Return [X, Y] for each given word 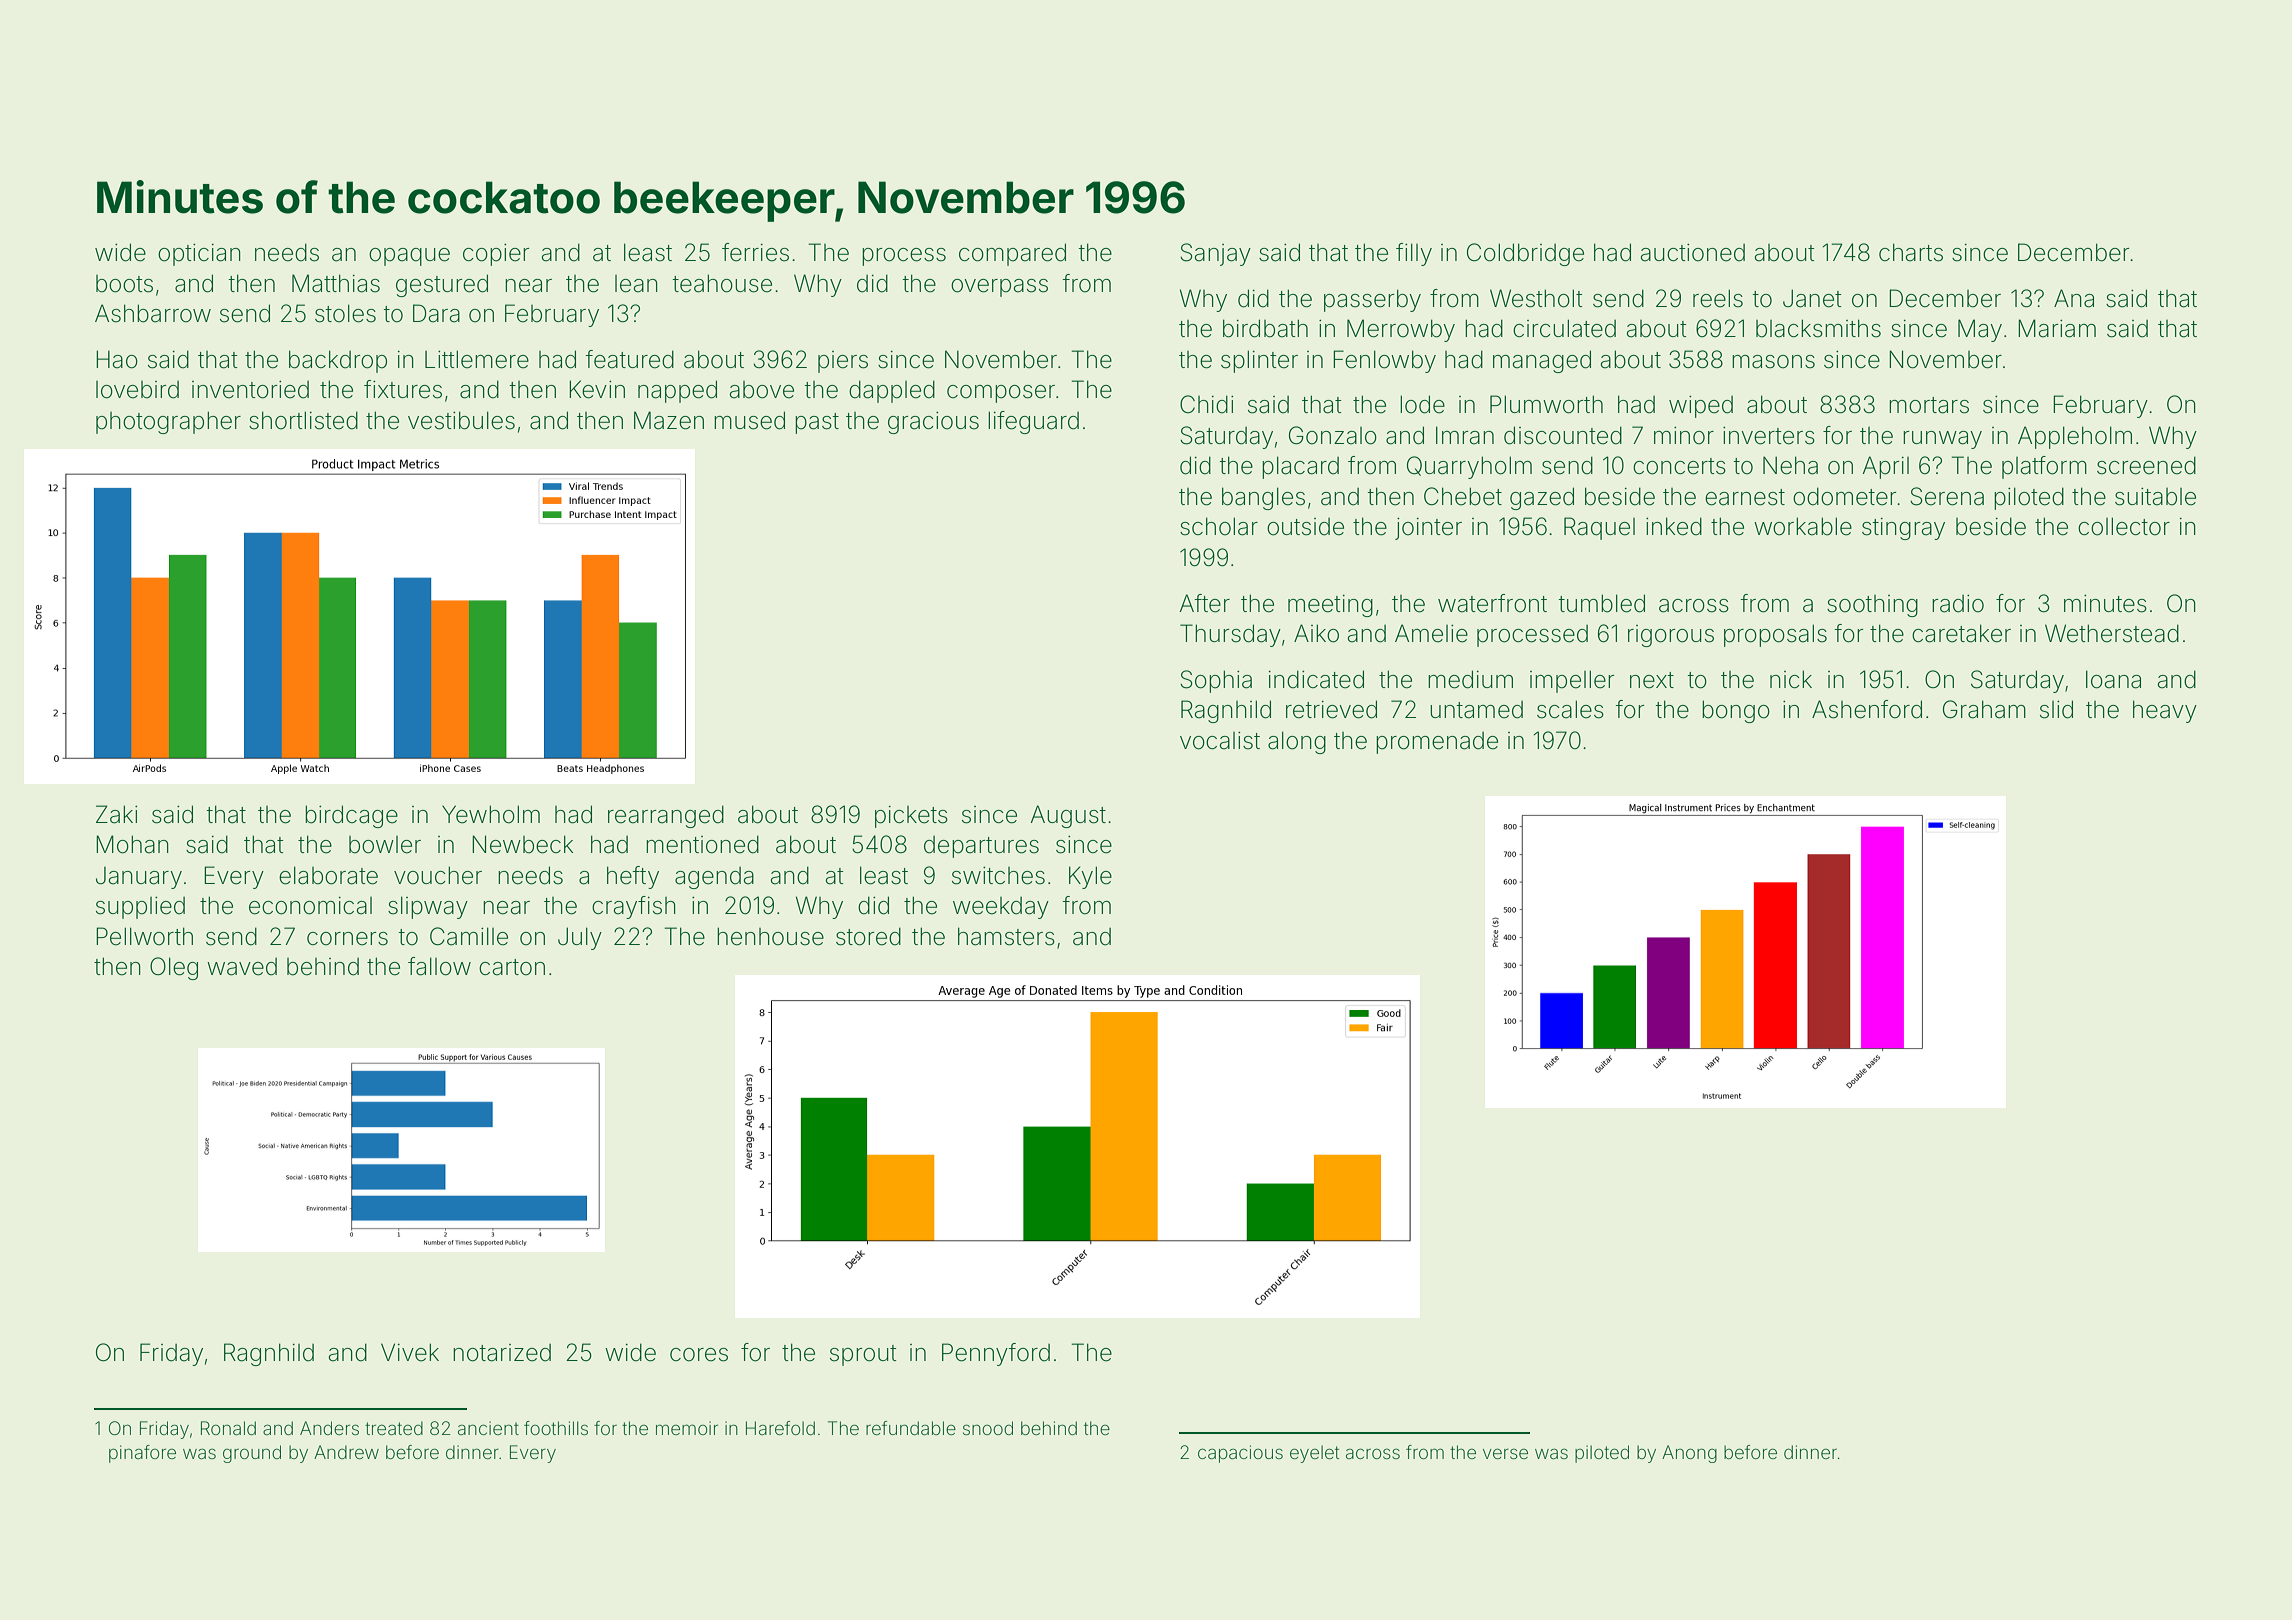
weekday [1001, 908]
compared [1012, 254]
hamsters [1006, 936]
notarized [502, 1353]
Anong [1689, 1454]
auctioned [1693, 253]
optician [199, 255]
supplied [140, 908]
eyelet [1314, 1454]
